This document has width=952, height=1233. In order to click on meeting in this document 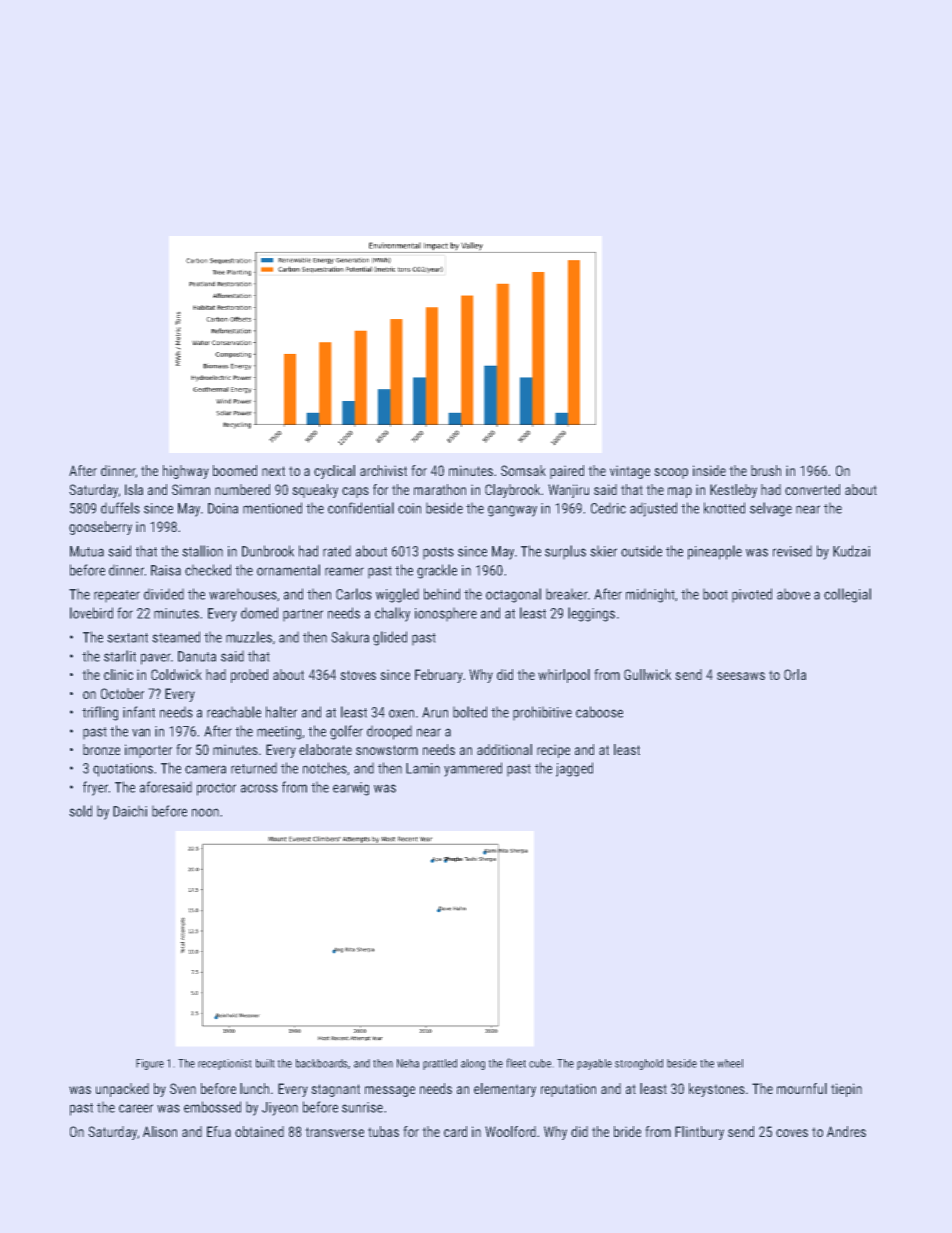, I will do `click(279, 733)`.
